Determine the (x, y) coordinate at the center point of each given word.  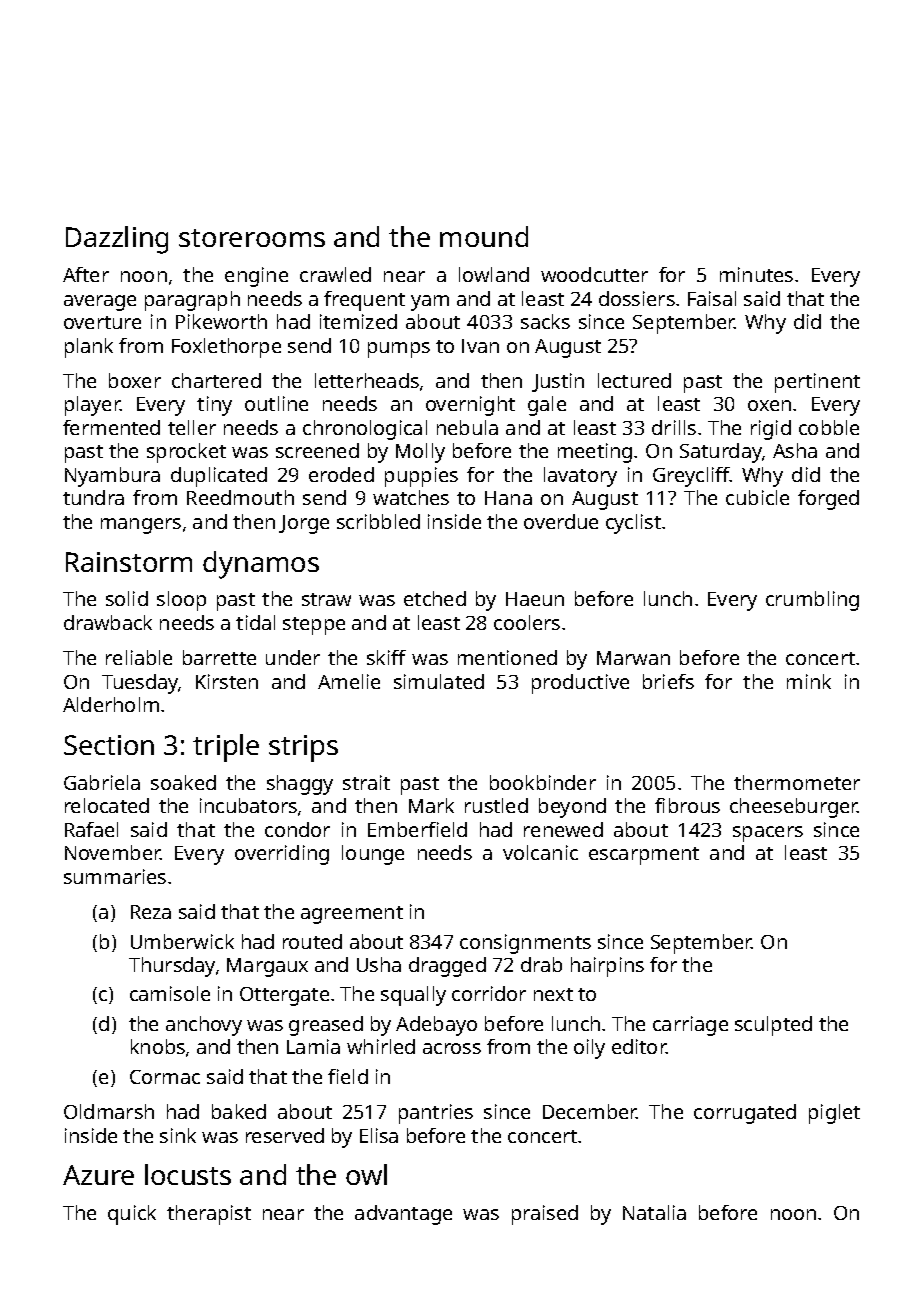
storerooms (252, 238)
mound (484, 236)
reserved (285, 1135)
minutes (756, 274)
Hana (508, 498)
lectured (634, 380)
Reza (151, 912)
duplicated (219, 477)
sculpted (773, 1026)
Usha (379, 964)
